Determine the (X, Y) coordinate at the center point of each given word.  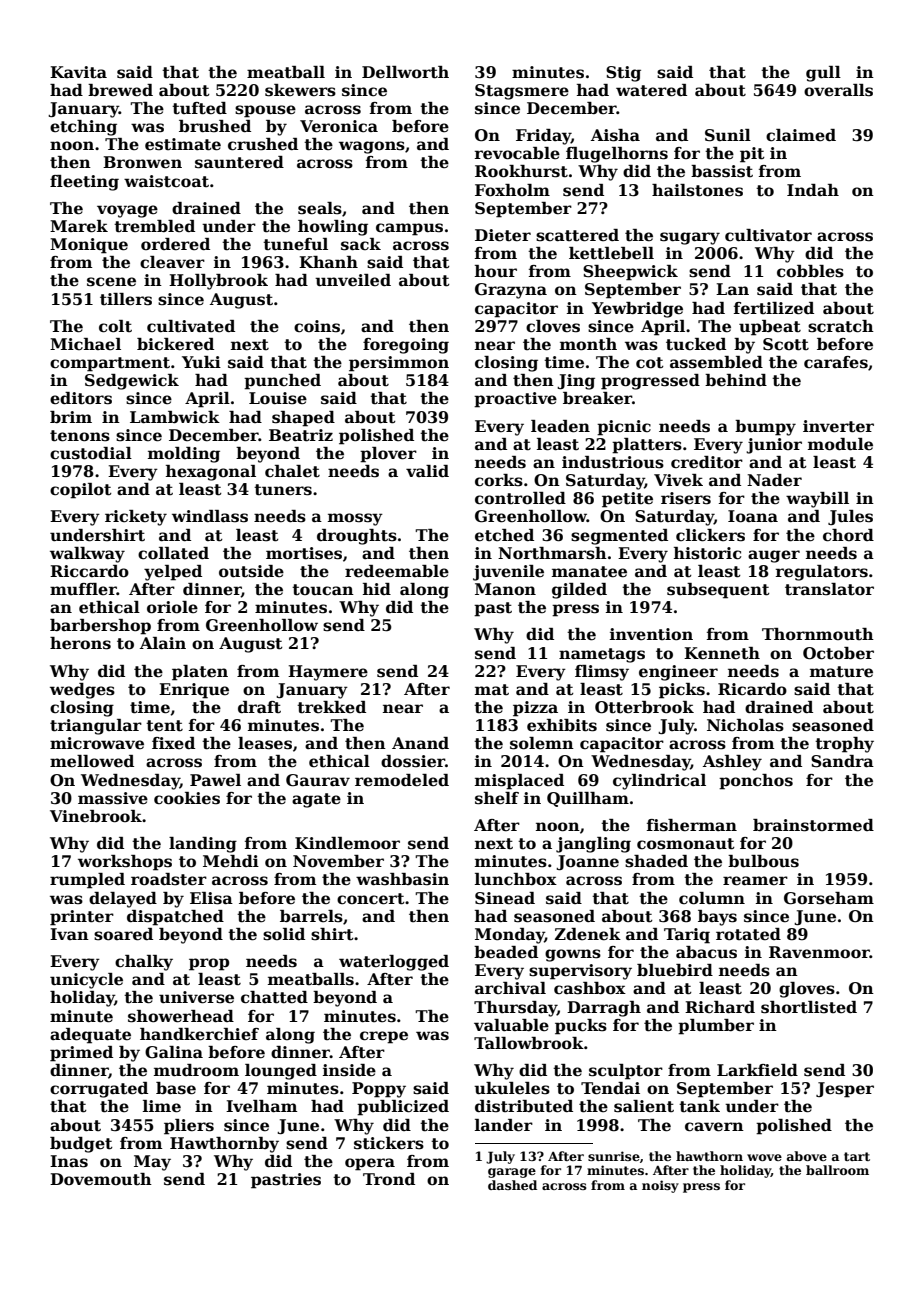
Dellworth (405, 72)
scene (111, 282)
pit (752, 155)
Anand (420, 743)
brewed (120, 90)
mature (841, 672)
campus (409, 229)
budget (81, 1145)
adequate (90, 1036)
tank (699, 1106)
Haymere (328, 673)
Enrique (194, 691)
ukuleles (512, 1088)
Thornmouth (818, 634)
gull (823, 74)
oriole (172, 607)
